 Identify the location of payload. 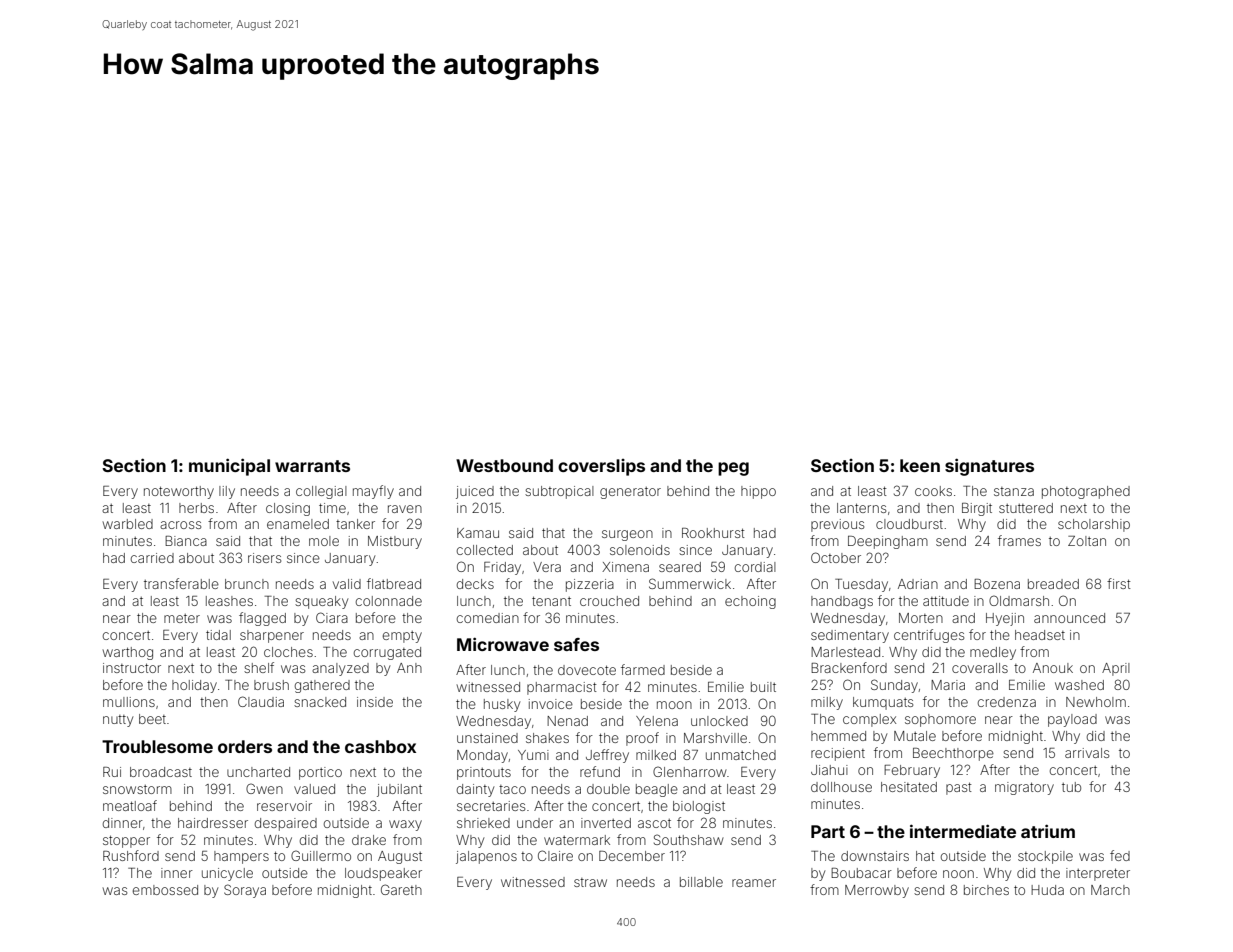
(1072, 720).
